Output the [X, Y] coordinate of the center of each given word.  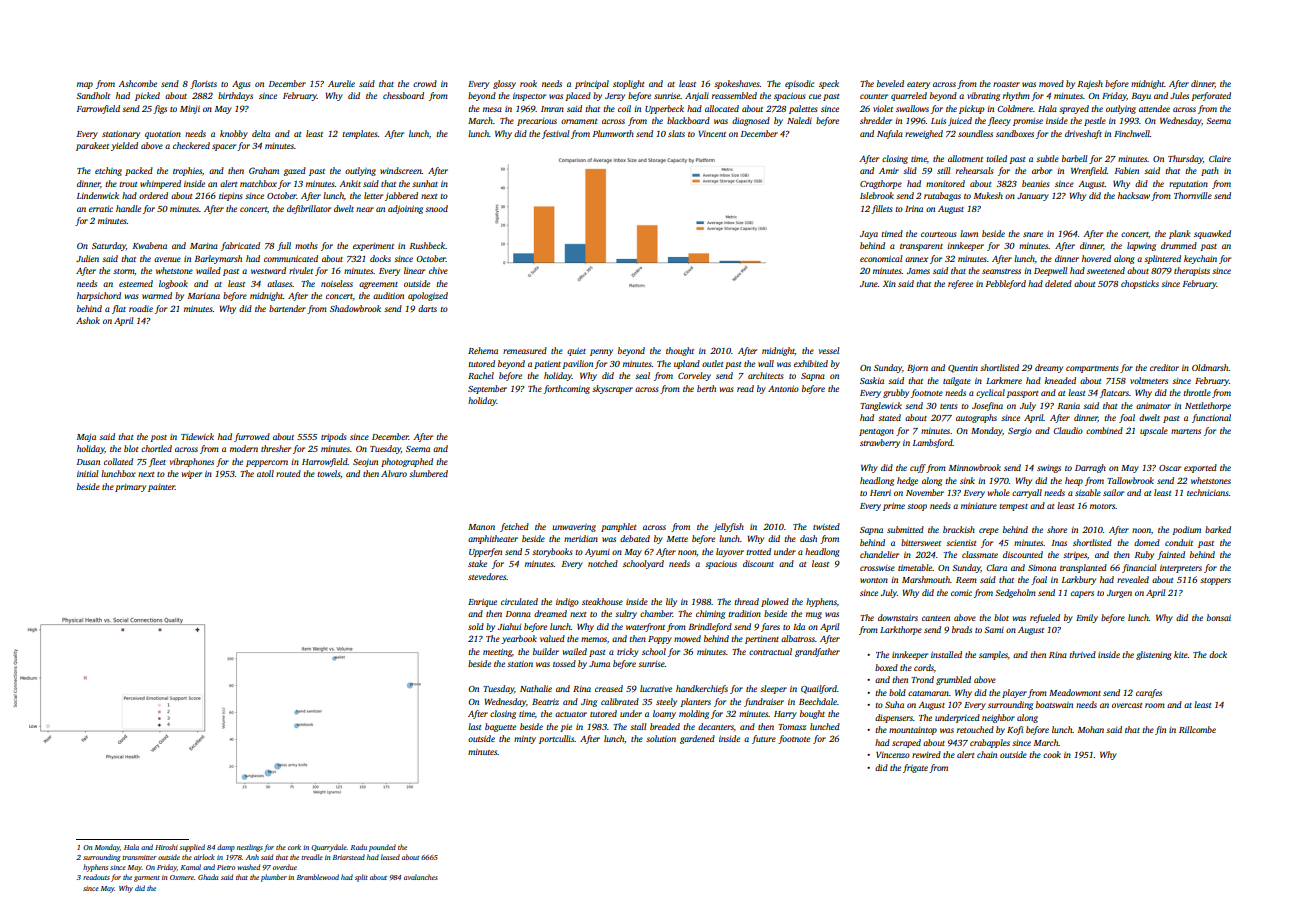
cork [294, 847]
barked [1218, 529]
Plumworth [613, 133]
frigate [915, 768]
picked [147, 96]
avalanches [421, 877]
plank [1179, 234]
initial [87, 473]
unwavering [574, 528]
